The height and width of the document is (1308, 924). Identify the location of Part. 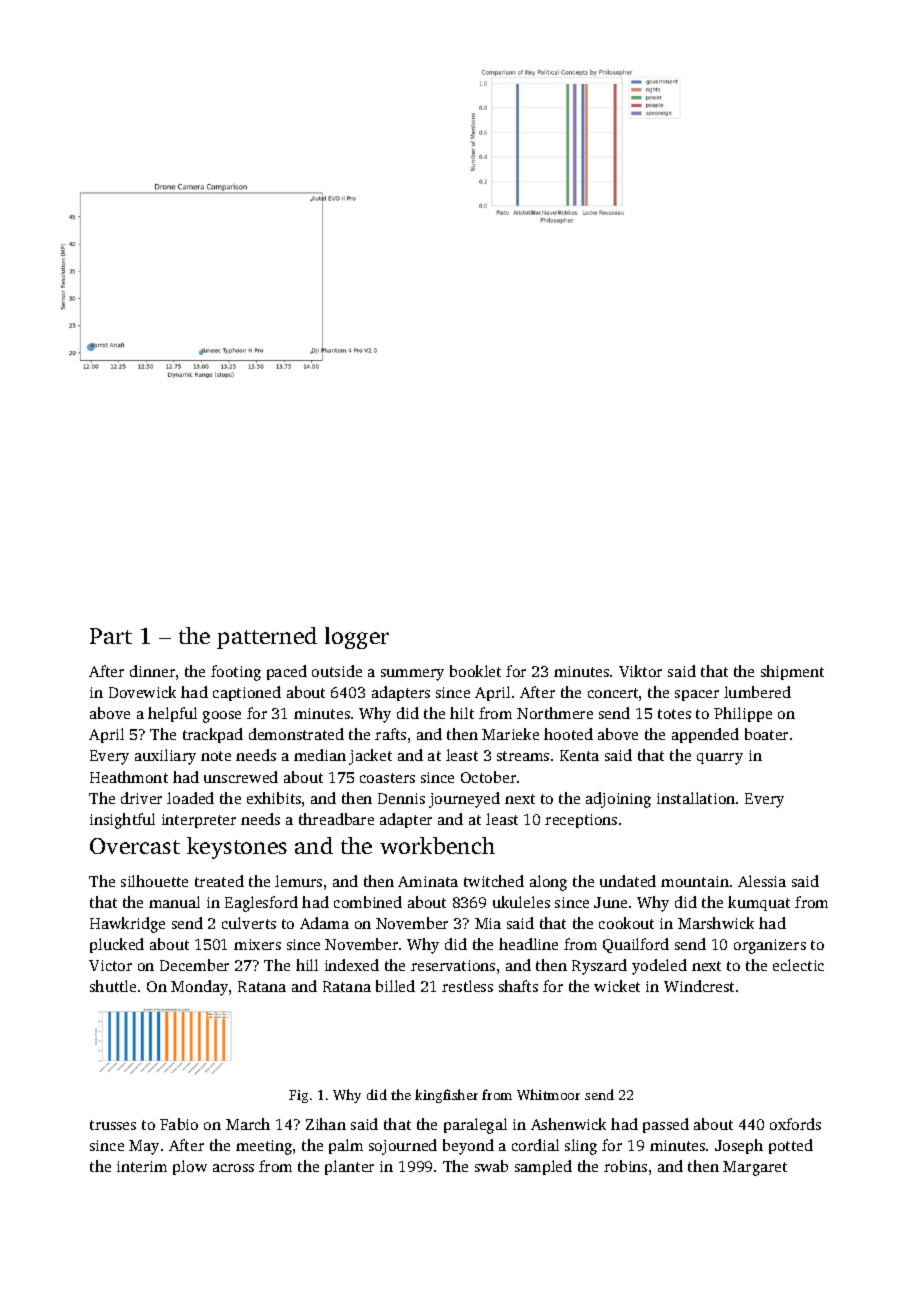
(111, 636).
